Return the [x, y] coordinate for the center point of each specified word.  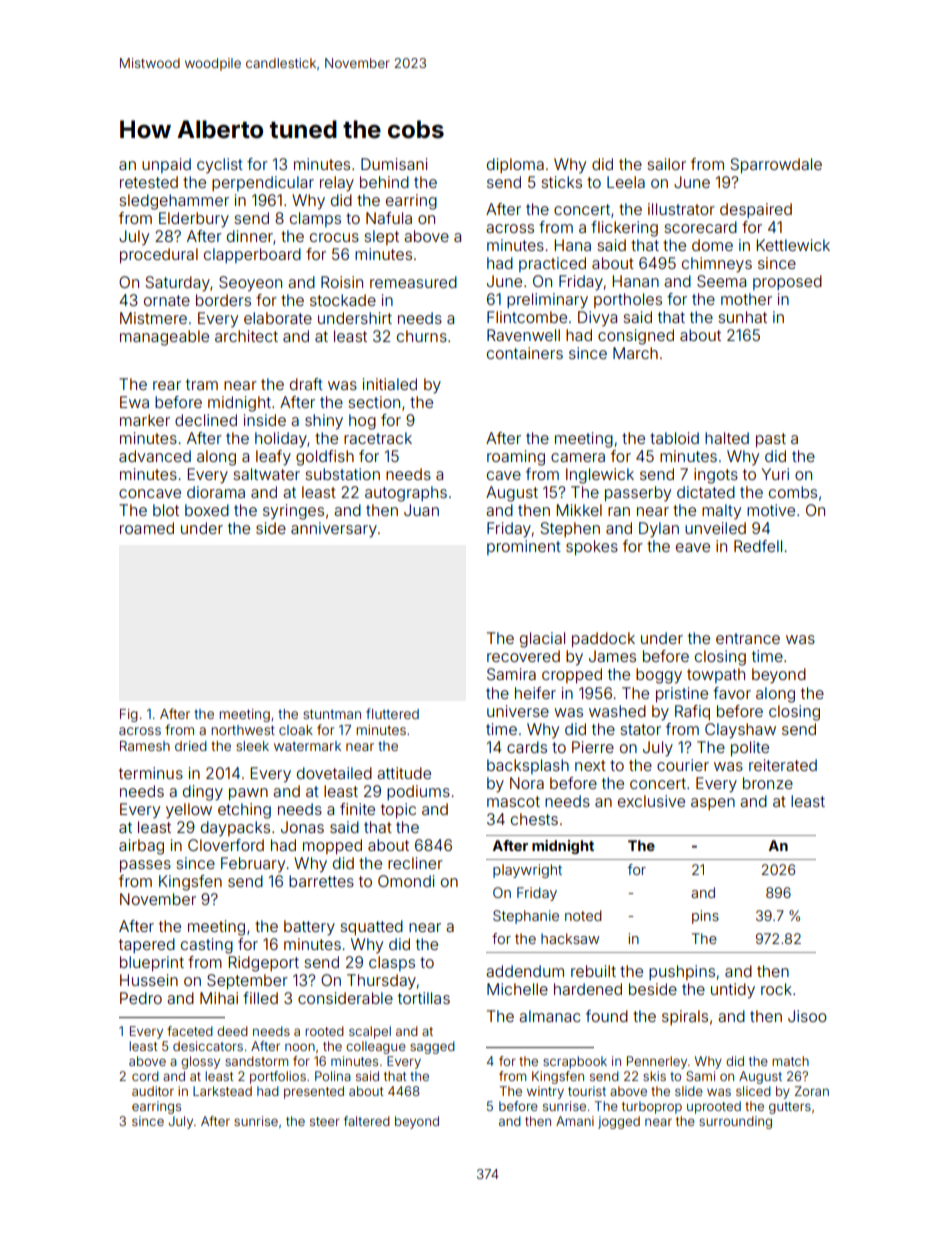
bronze [768, 783]
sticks [561, 182]
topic [398, 810]
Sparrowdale [776, 165]
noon [300, 1047]
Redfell [758, 546]
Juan [421, 510]
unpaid [166, 165]
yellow [189, 811]
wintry [545, 1092]
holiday [281, 440]
